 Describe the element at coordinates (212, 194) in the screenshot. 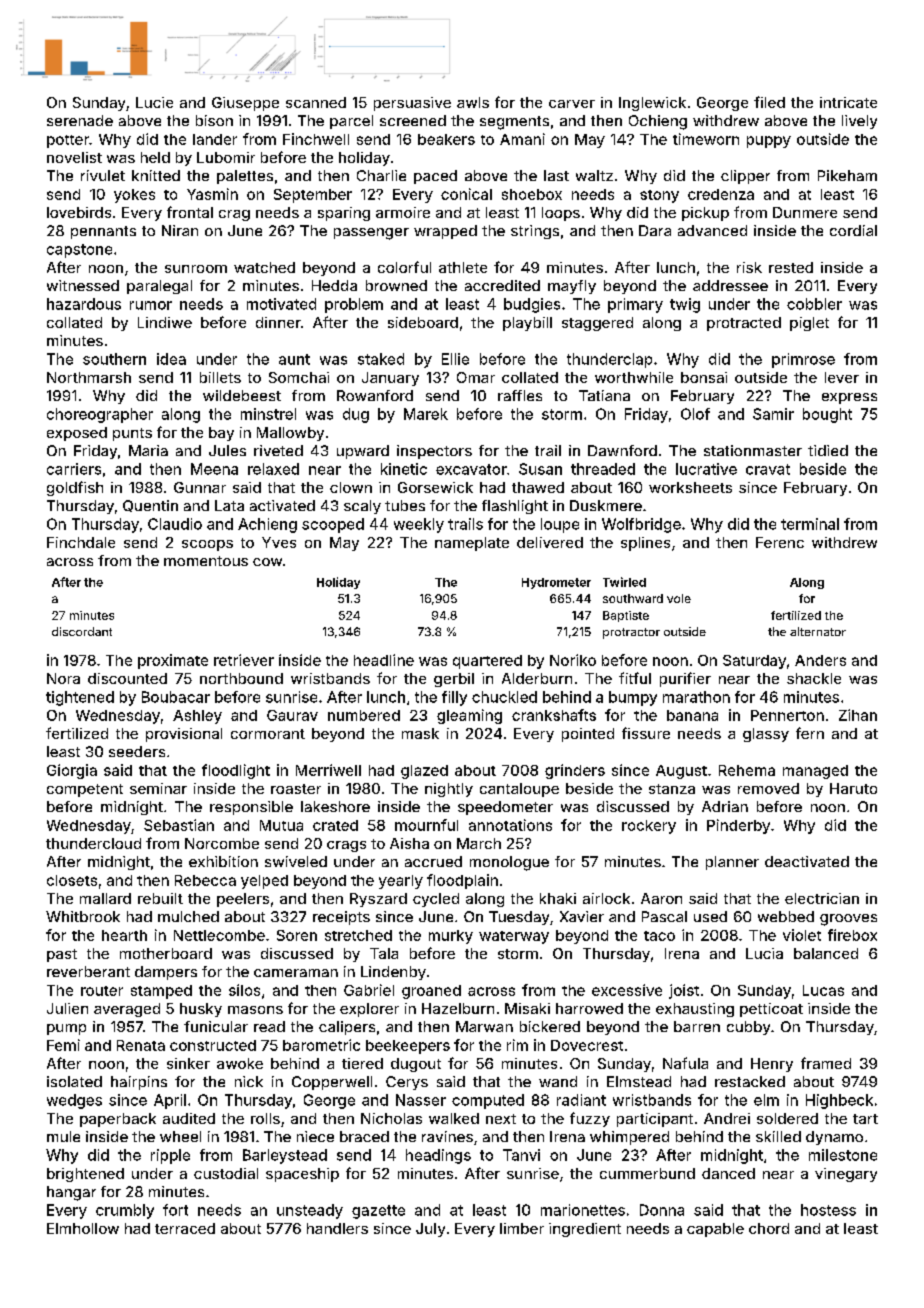

I see `Yasmin` at that location.
